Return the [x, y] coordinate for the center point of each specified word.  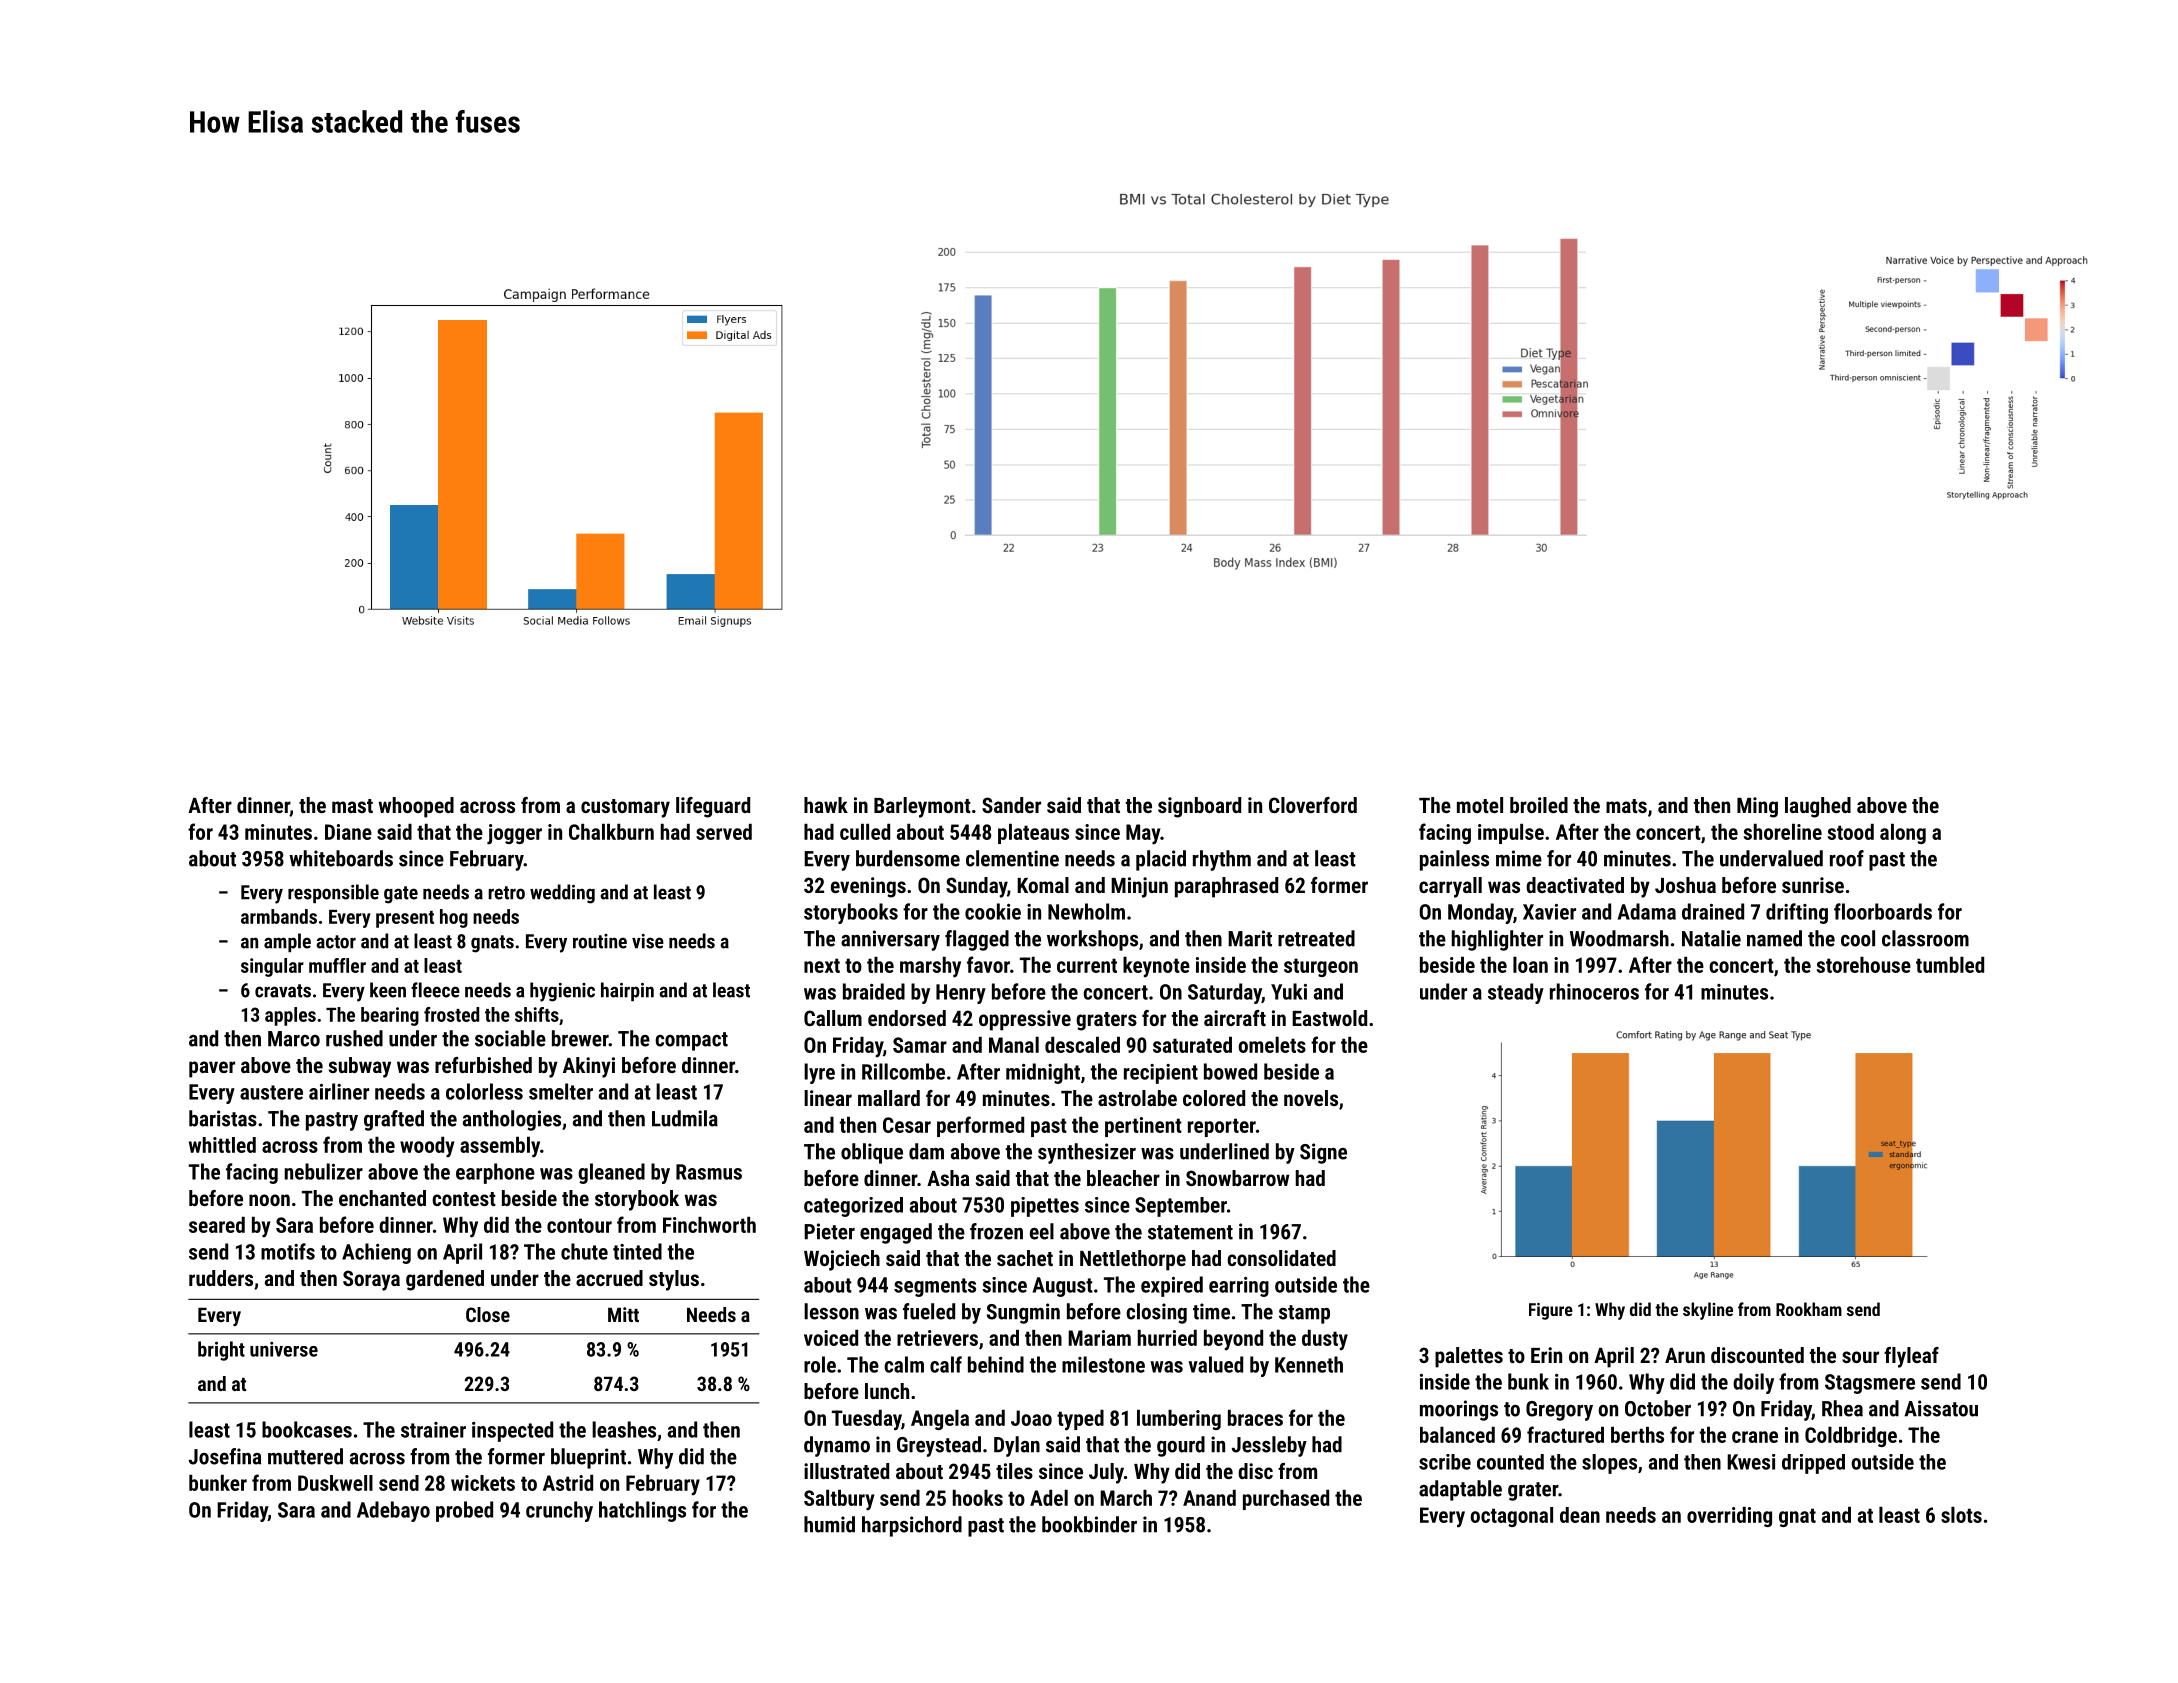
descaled [1082, 1045]
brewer [580, 1038]
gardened [445, 1280]
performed [980, 1126]
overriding [1729, 1517]
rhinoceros [1594, 991]
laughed [1818, 807]
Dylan [1017, 1446]
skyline [1708, 1311]
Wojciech [842, 1260]
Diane [348, 832]
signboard [1199, 807]
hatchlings [642, 1511]
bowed [1230, 1071]
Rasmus [709, 1172]
